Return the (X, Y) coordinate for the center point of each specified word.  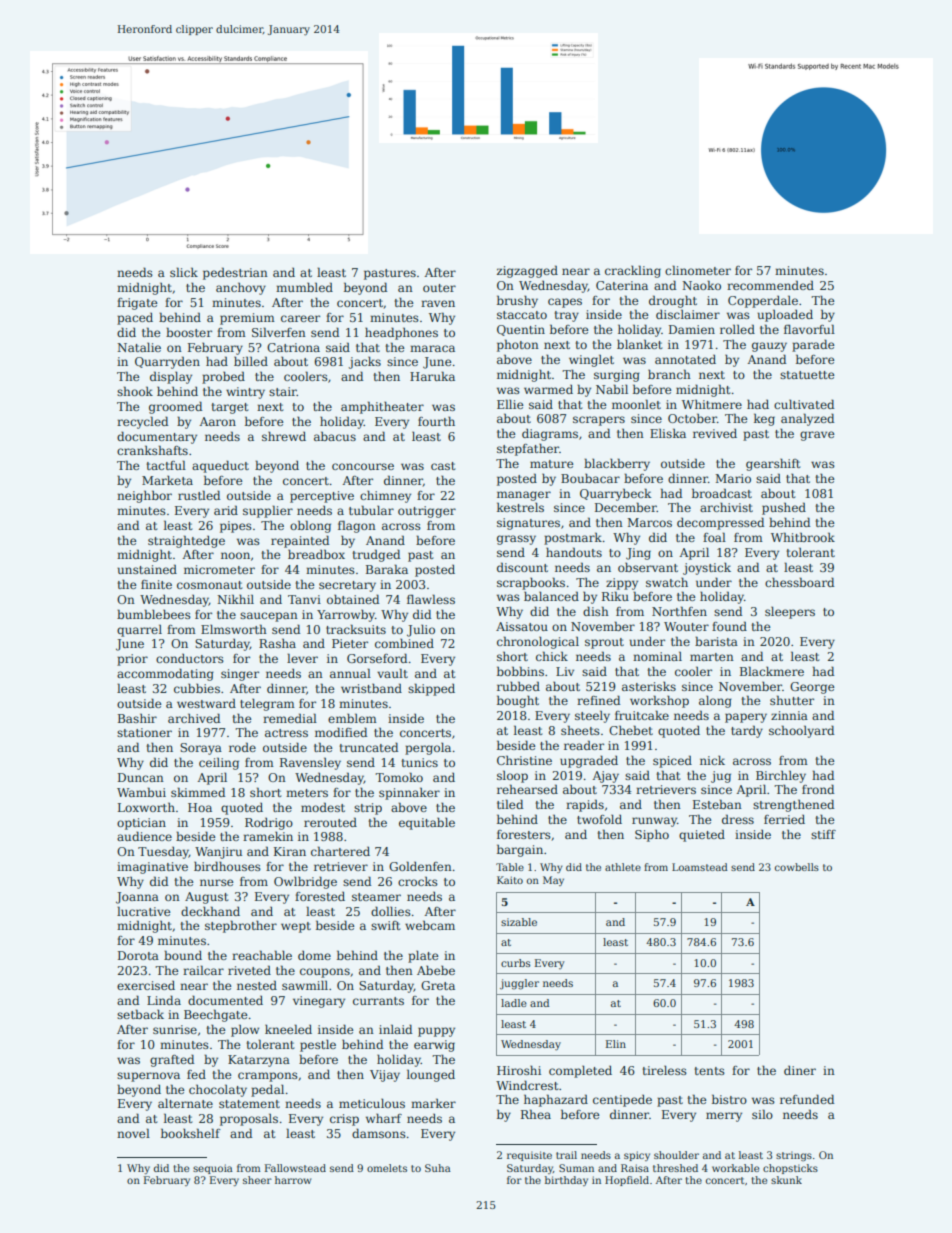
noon (235, 555)
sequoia (213, 1169)
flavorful (809, 329)
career (300, 318)
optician (141, 824)
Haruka (432, 376)
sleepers (790, 612)
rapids (585, 805)
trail (566, 1155)
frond (818, 789)
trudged (376, 555)
